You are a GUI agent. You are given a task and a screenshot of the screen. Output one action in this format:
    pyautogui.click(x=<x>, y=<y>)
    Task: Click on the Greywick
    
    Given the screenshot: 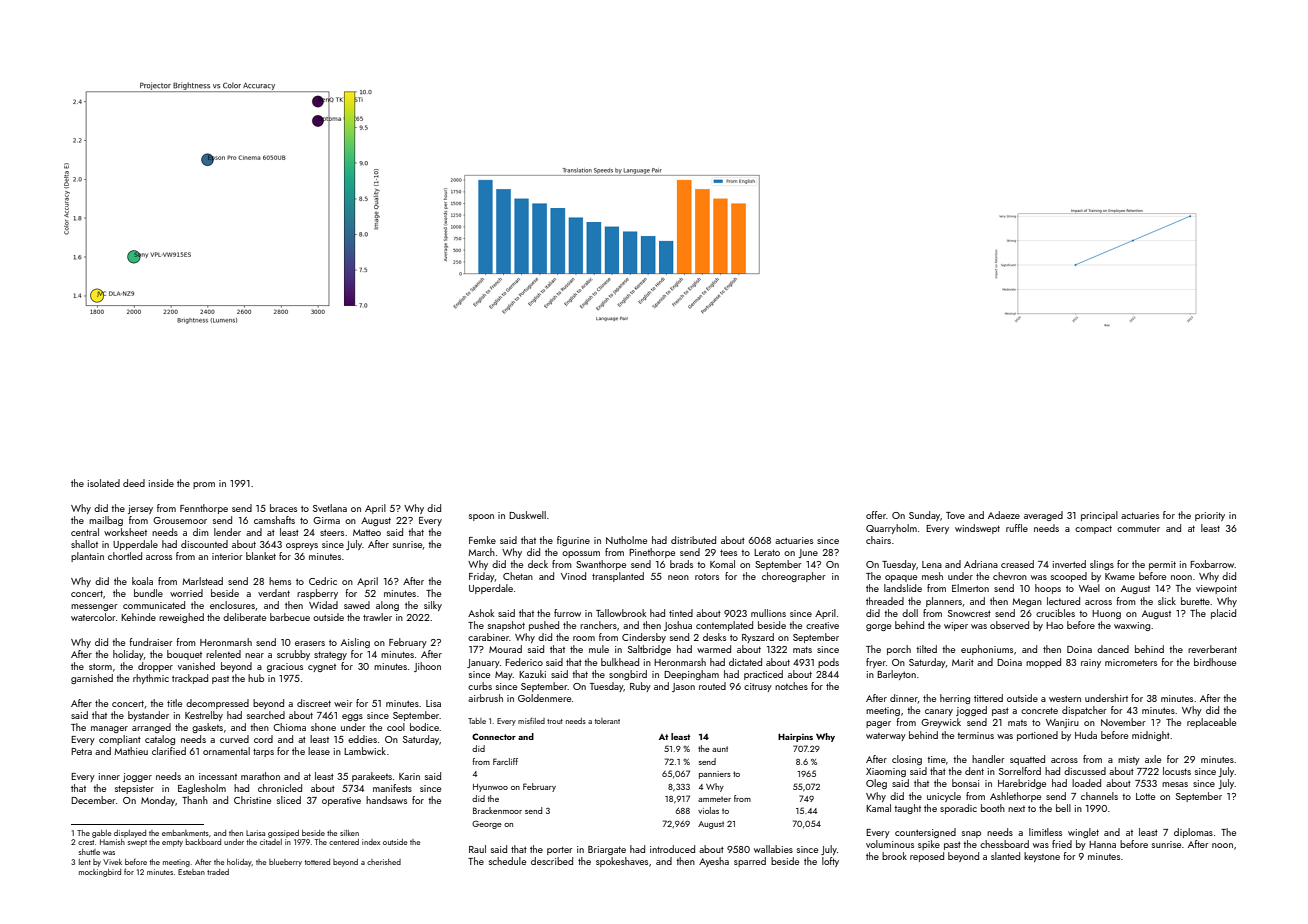 What is the action you would take?
    pyautogui.click(x=941, y=723)
